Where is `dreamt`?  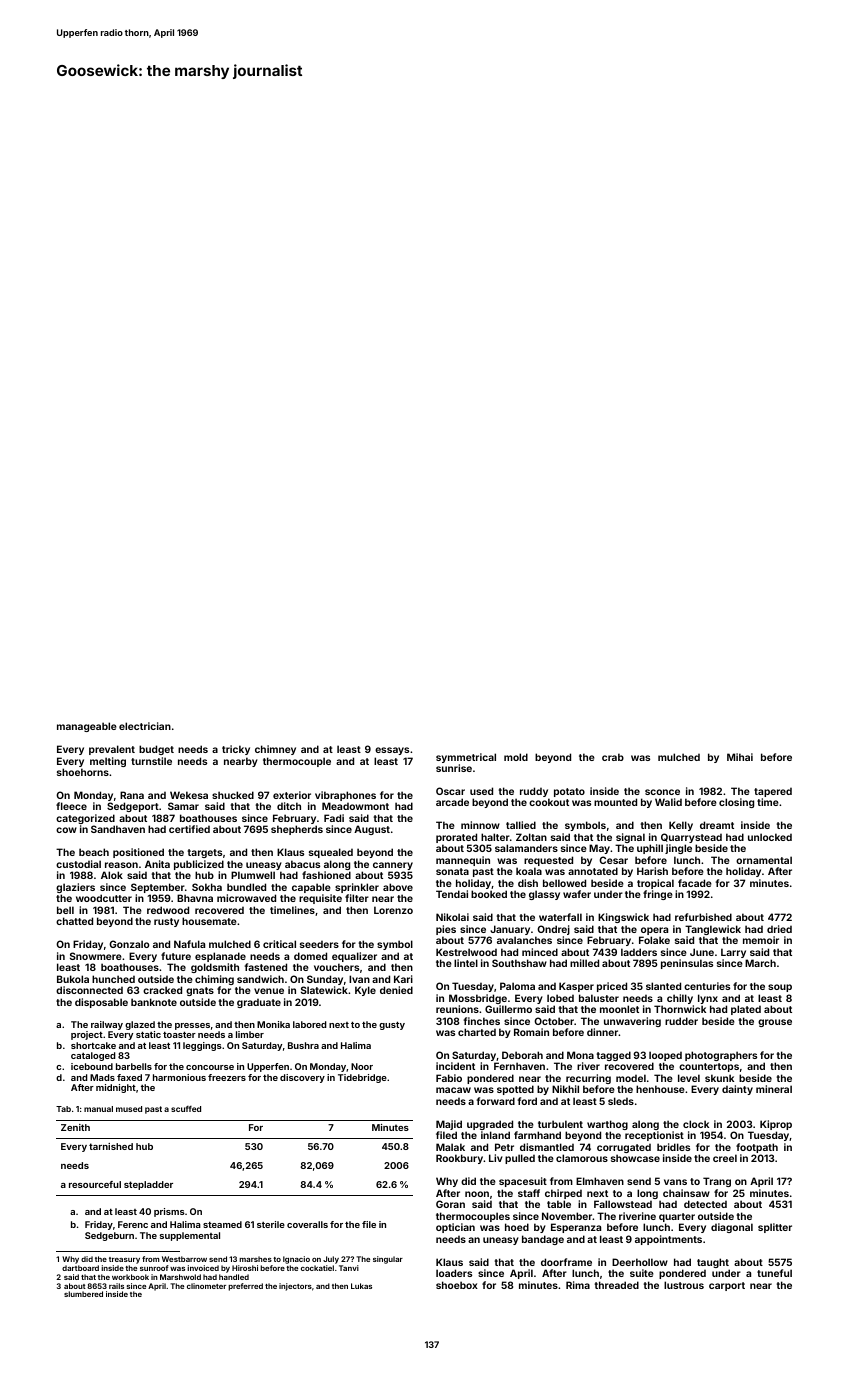
dreamt is located at coordinates (717, 825).
